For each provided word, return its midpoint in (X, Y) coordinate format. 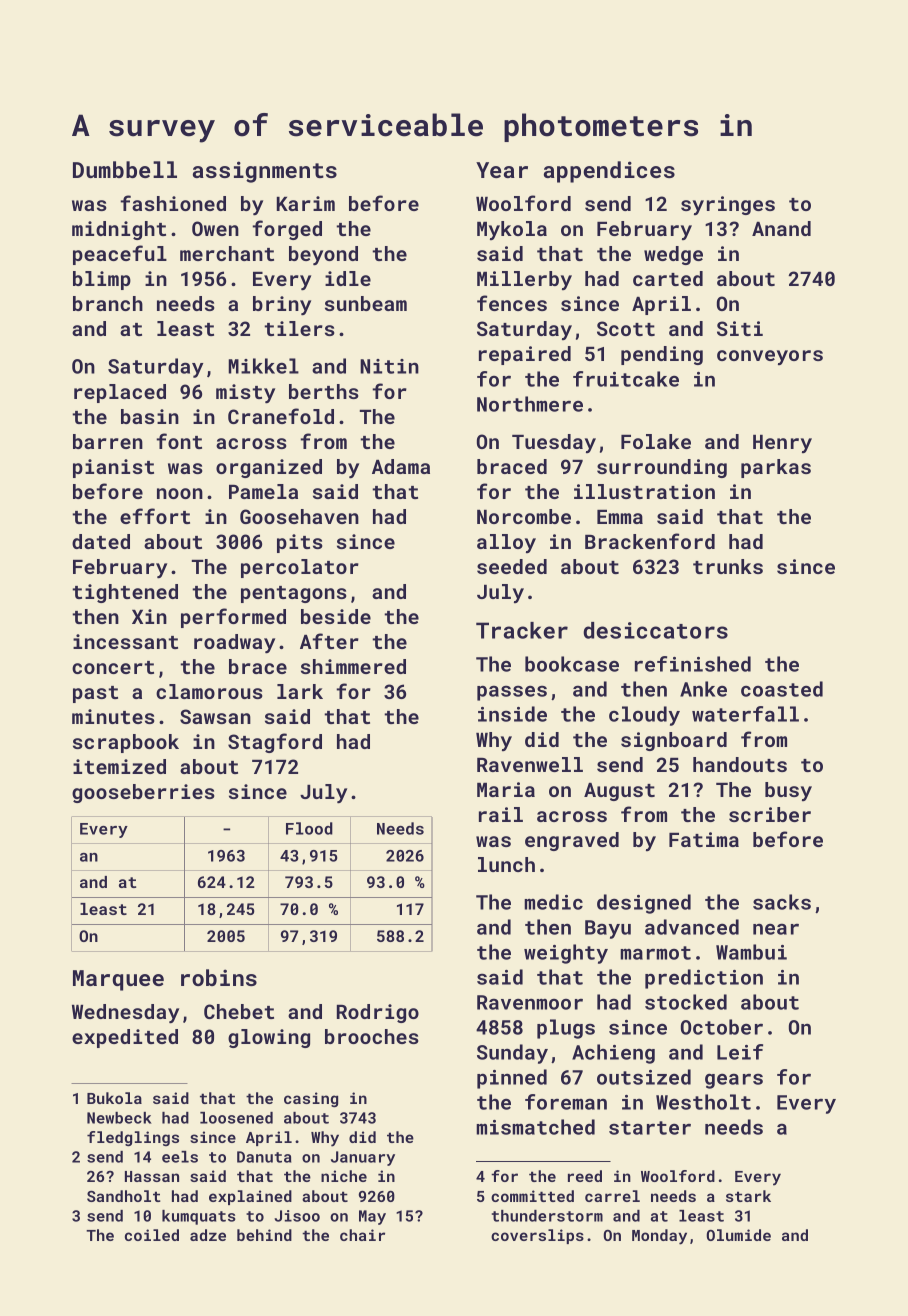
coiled (152, 1235)
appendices (609, 172)
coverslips (537, 1236)
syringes (728, 205)
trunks (728, 566)
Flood (309, 828)
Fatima (704, 839)
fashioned (173, 203)
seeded (512, 566)
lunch (506, 864)
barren (108, 441)
